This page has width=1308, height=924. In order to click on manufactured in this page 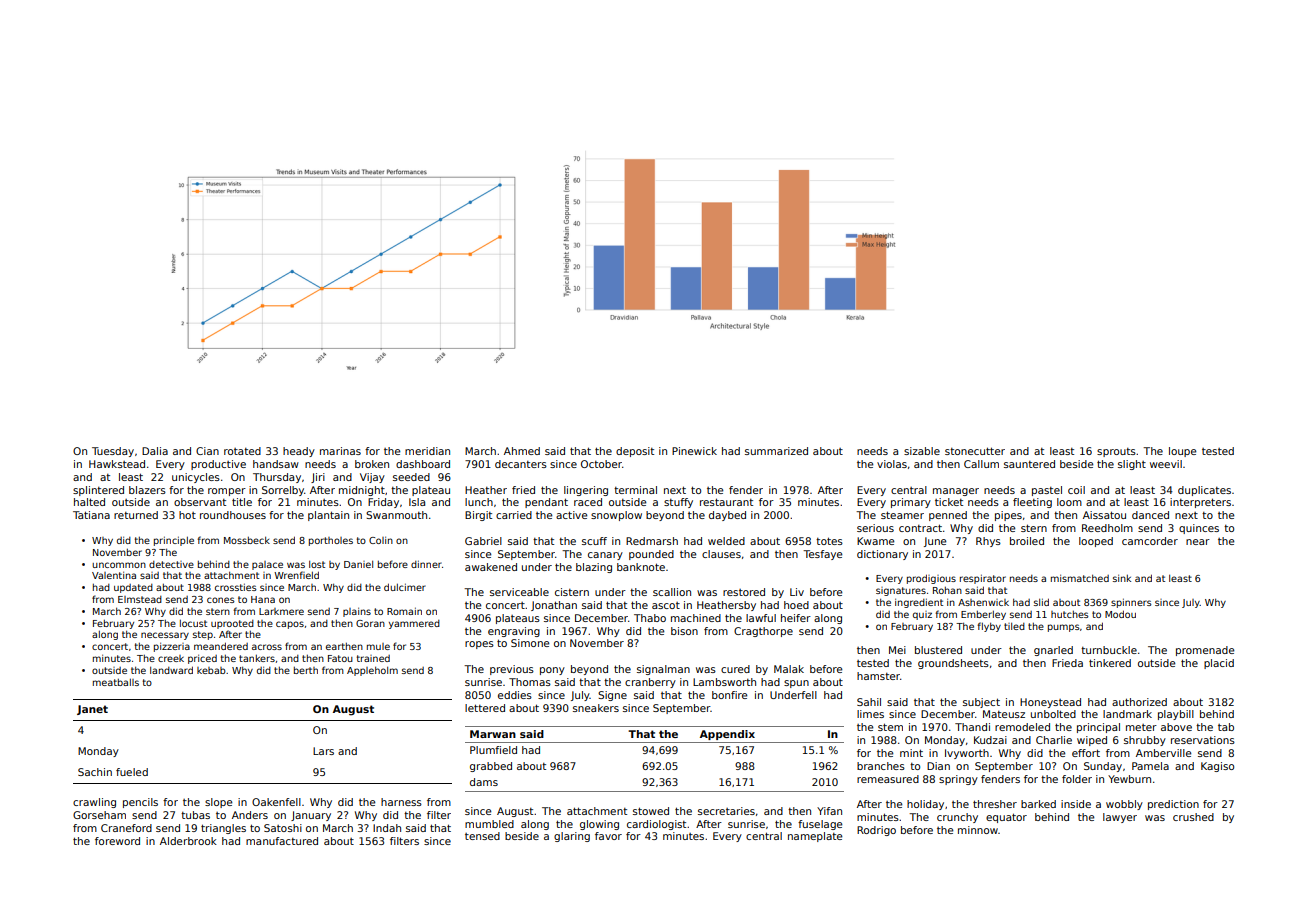, I will do `click(282, 841)`.
